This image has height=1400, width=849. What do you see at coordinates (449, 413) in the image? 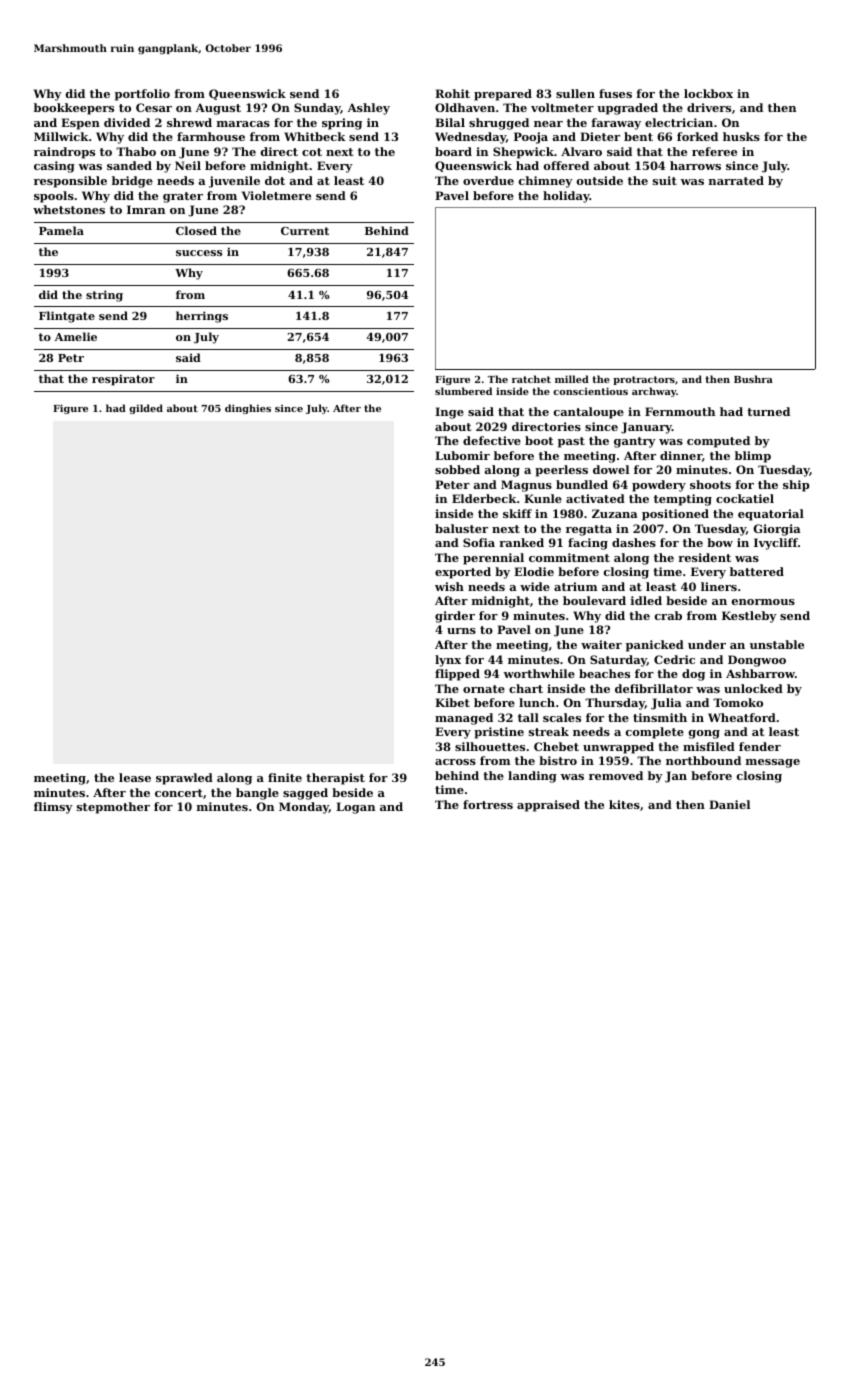
I see `Inge` at bounding box center [449, 413].
